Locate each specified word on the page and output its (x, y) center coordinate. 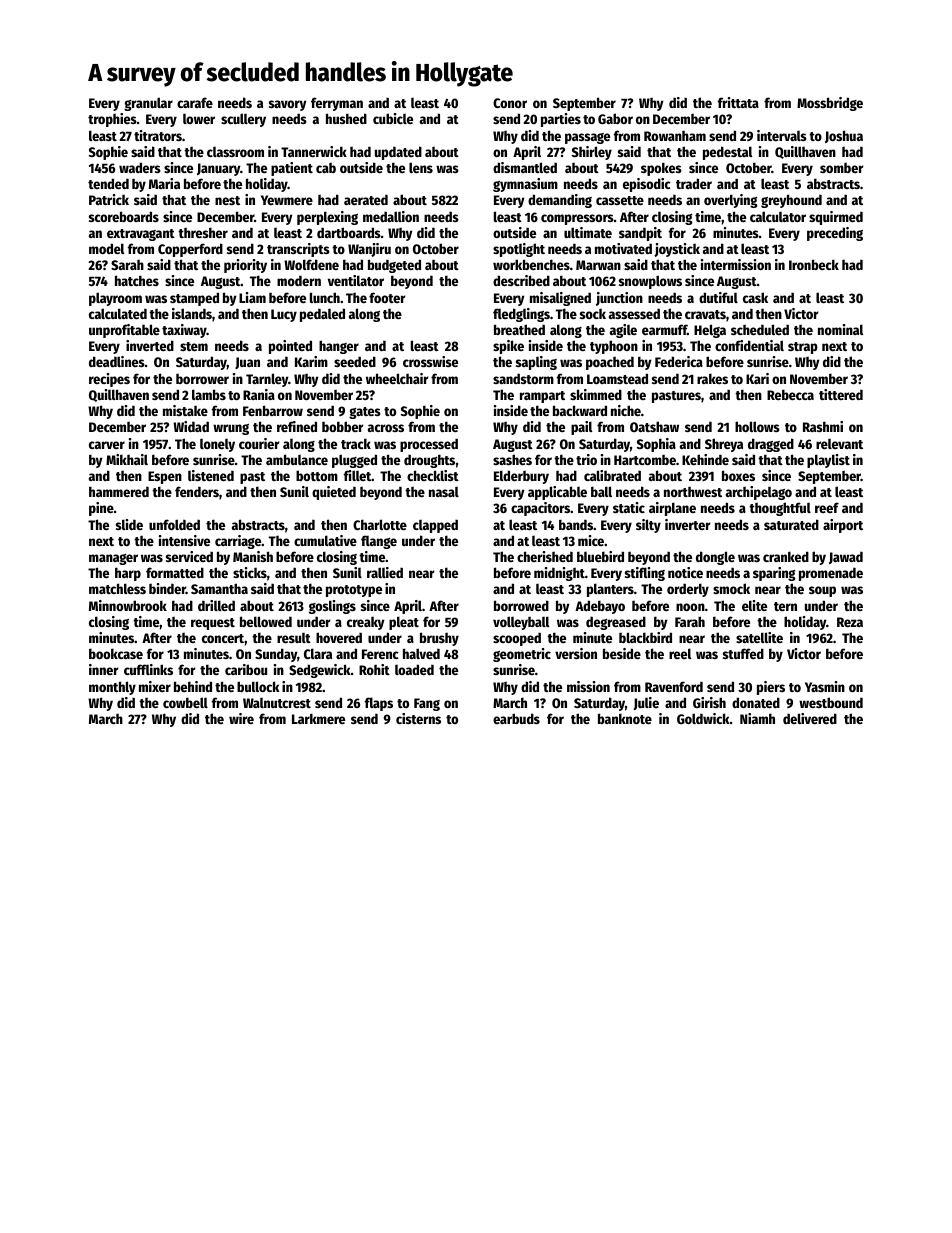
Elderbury (521, 477)
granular (148, 104)
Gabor (615, 118)
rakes (712, 378)
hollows (757, 426)
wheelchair (397, 378)
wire (241, 718)
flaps (379, 704)
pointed (290, 347)
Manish (253, 556)
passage (587, 138)
